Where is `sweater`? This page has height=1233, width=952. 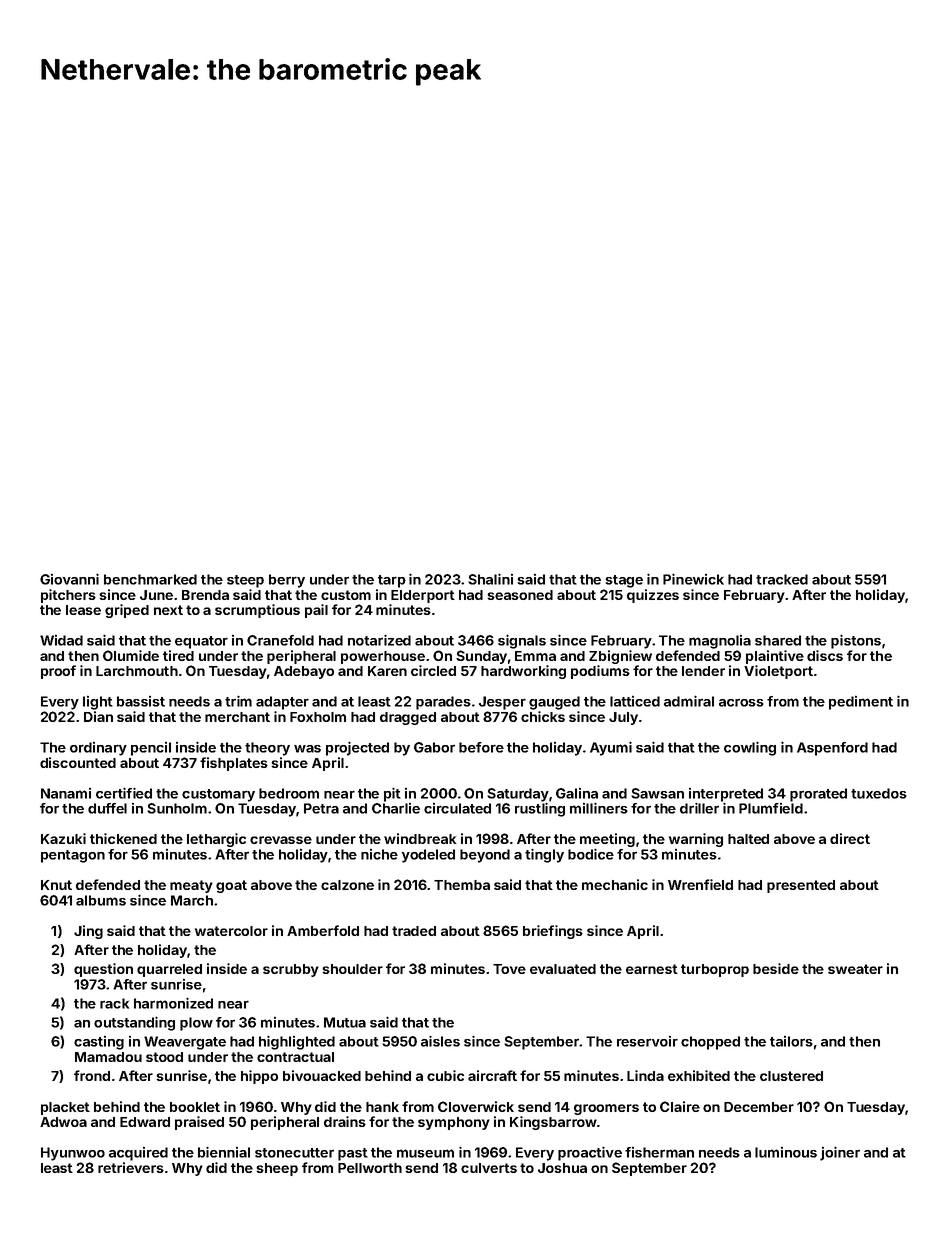
sweater is located at coordinates (855, 969).
